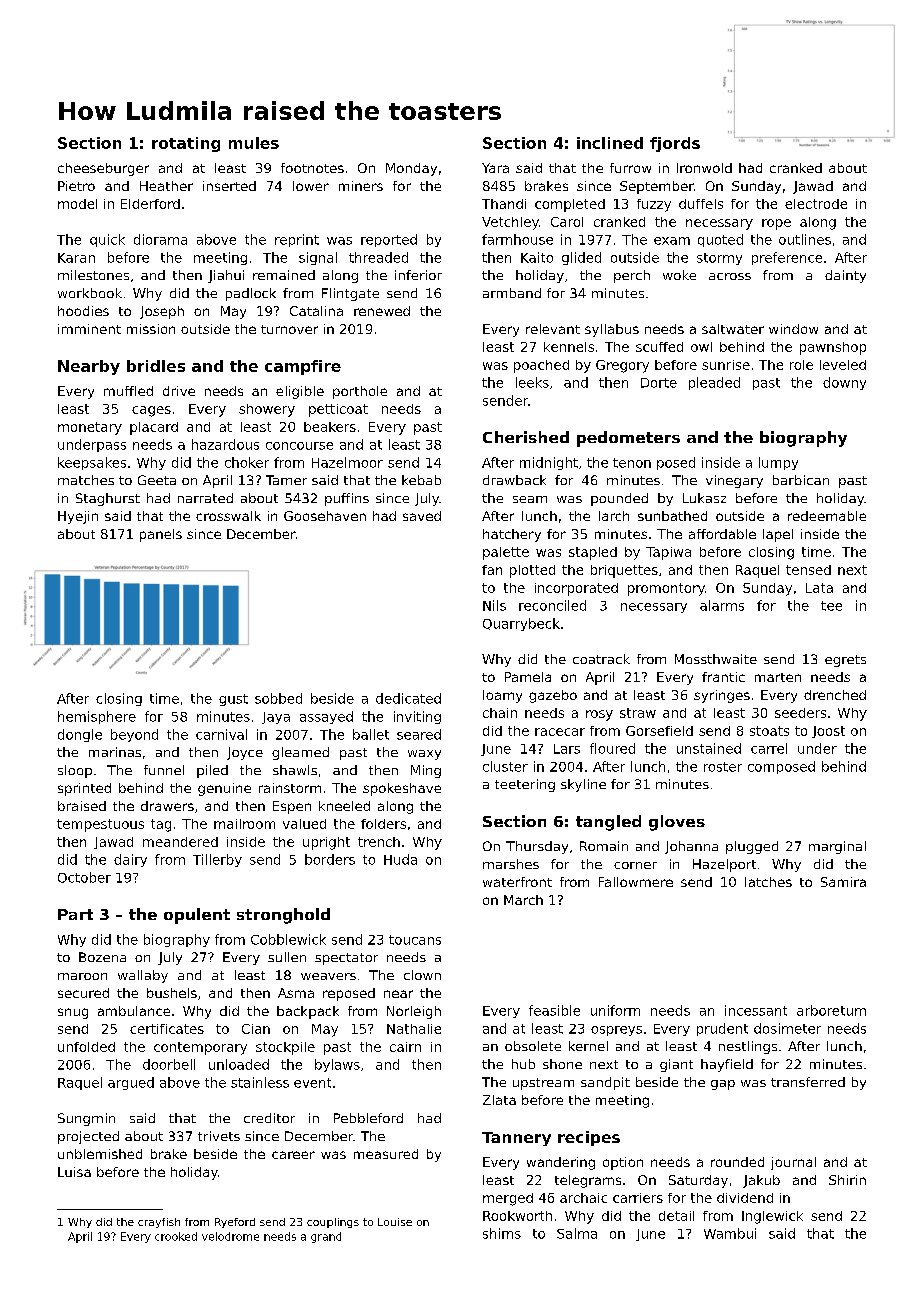 The height and width of the image is (1314, 924). Describe the element at coordinates (167, 1029) in the image. I see `certificates` at that location.
